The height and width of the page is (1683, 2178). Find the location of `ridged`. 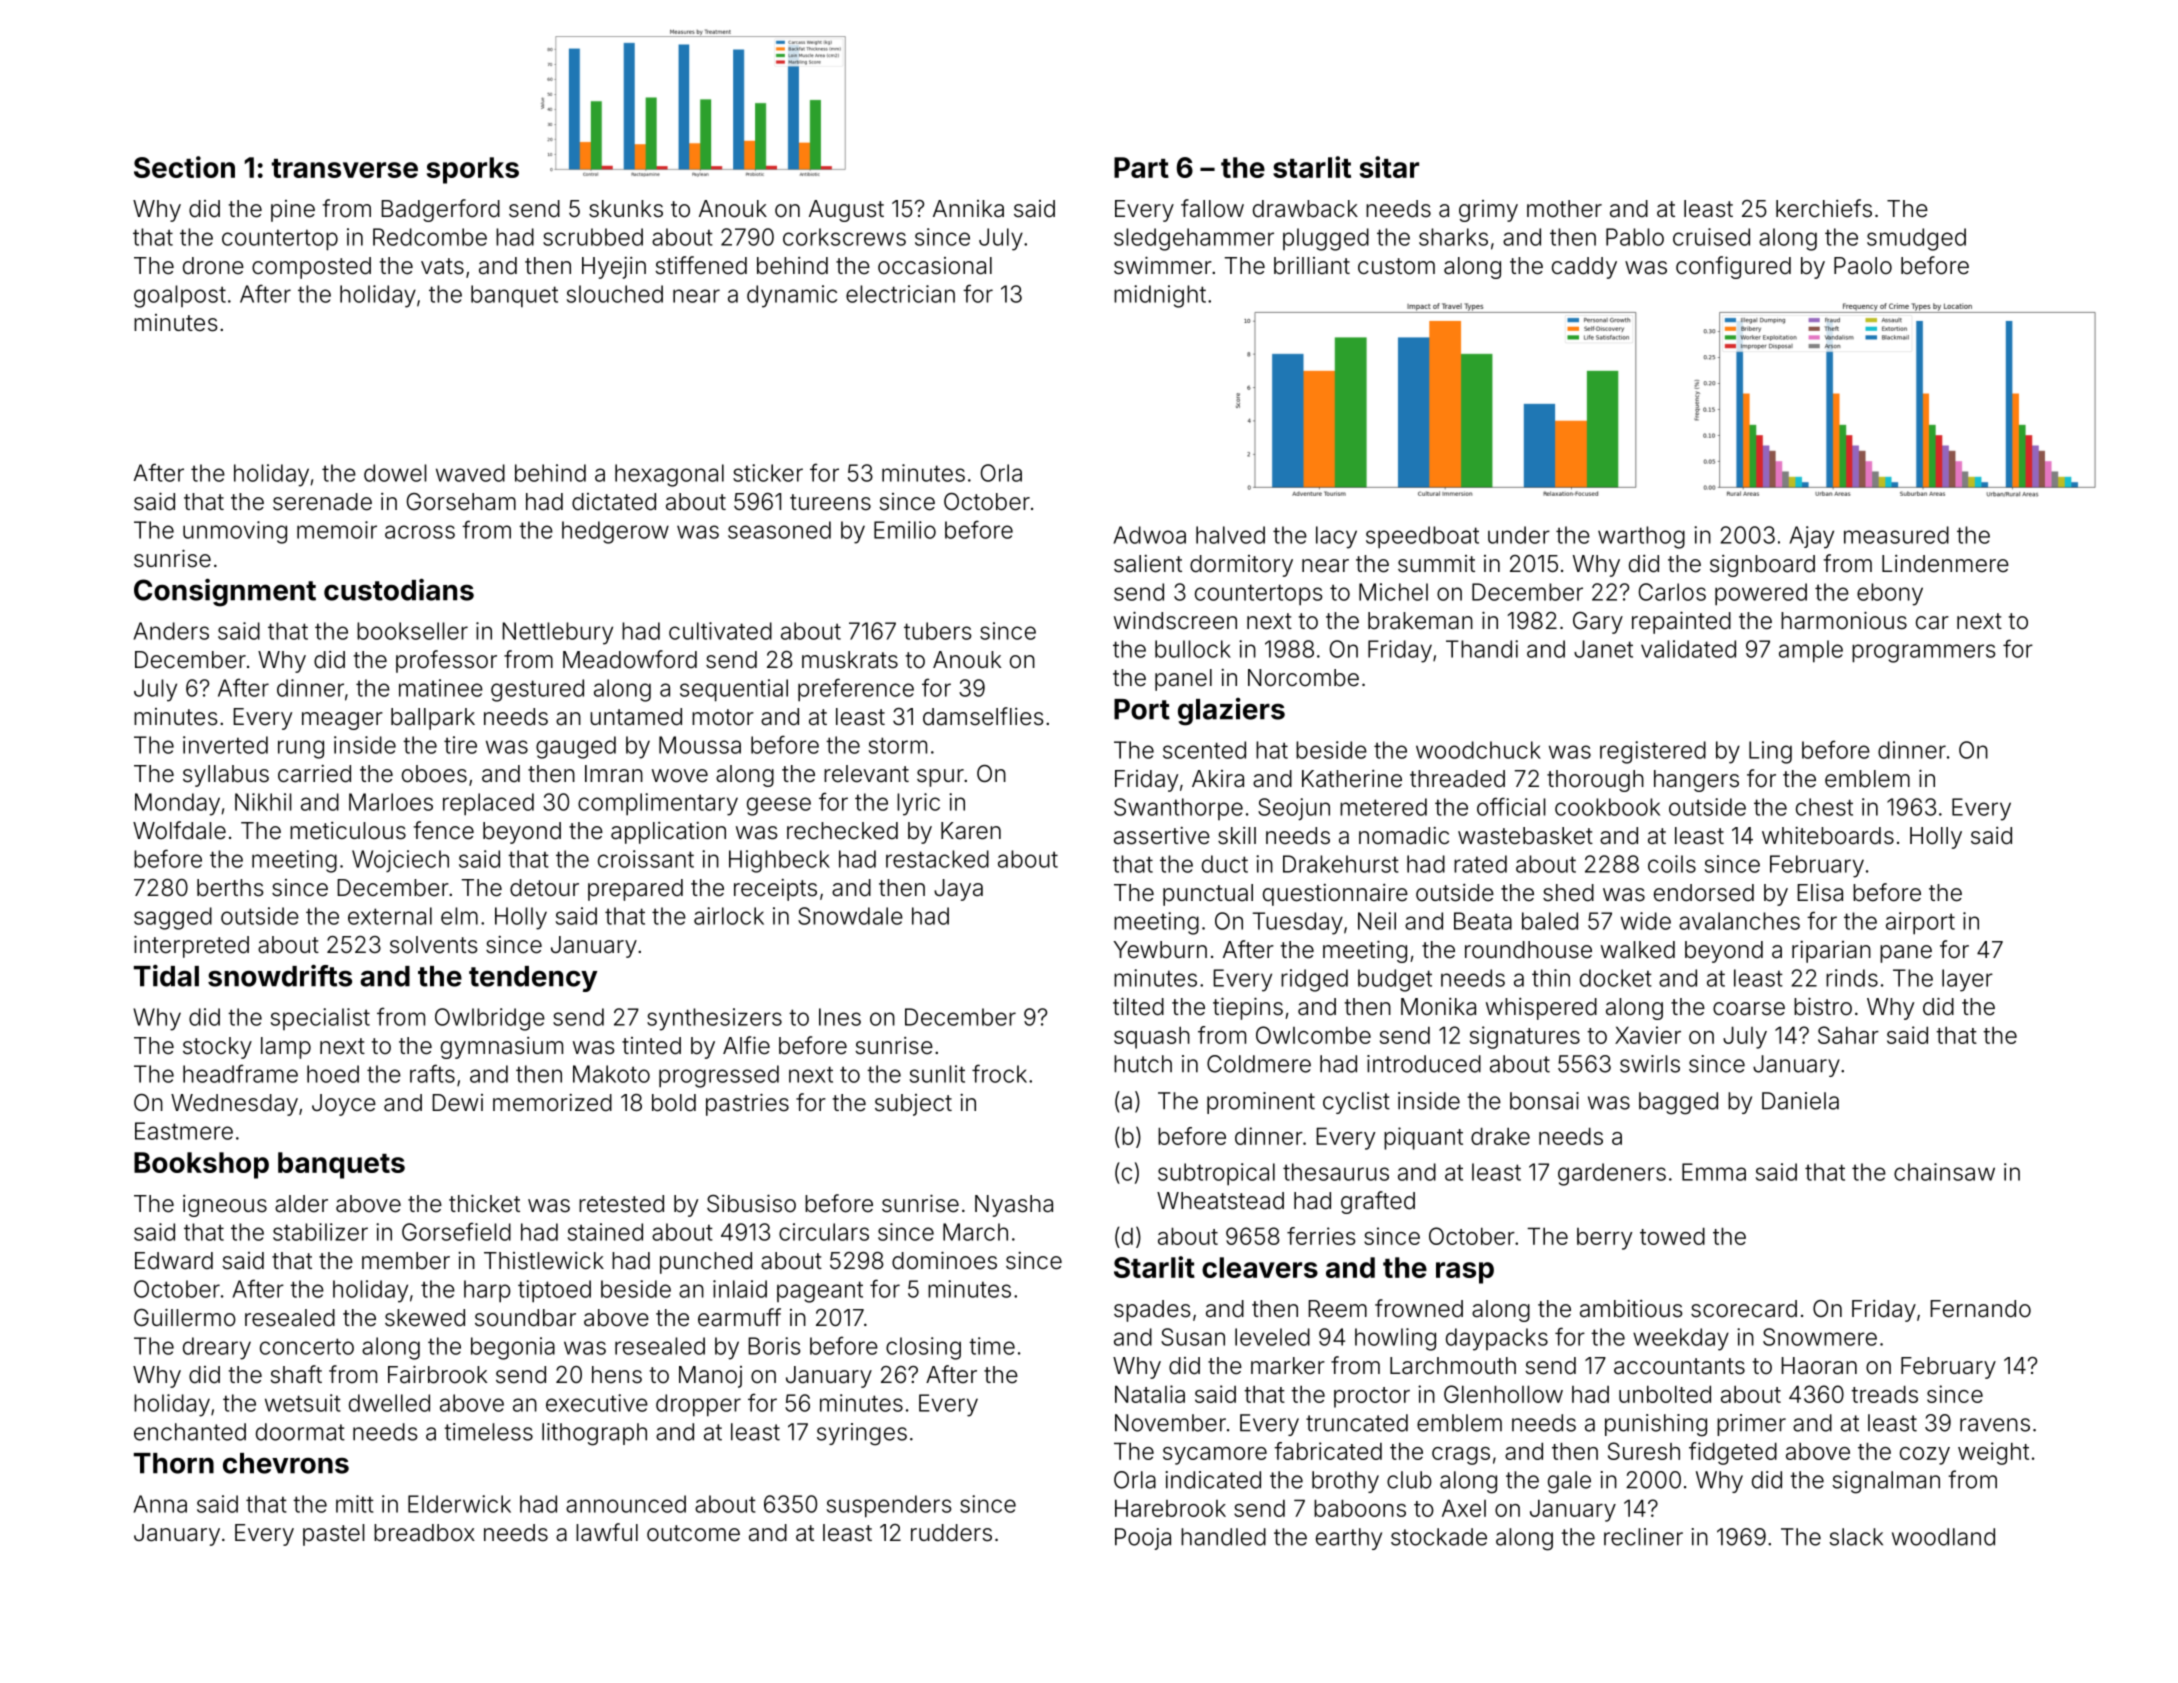

ridged is located at coordinates (1314, 980).
